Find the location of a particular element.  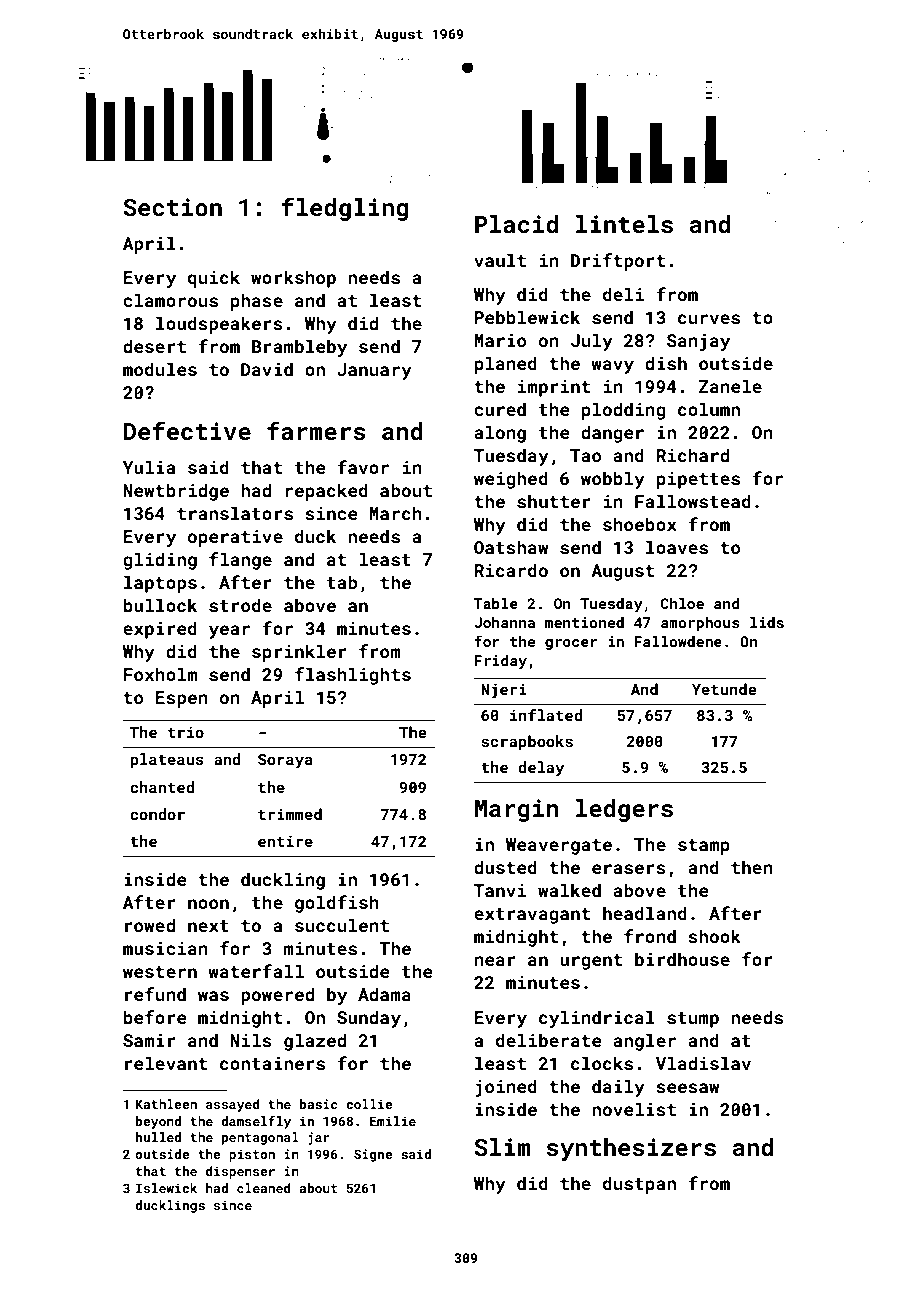

fledgling is located at coordinates (344, 209).
